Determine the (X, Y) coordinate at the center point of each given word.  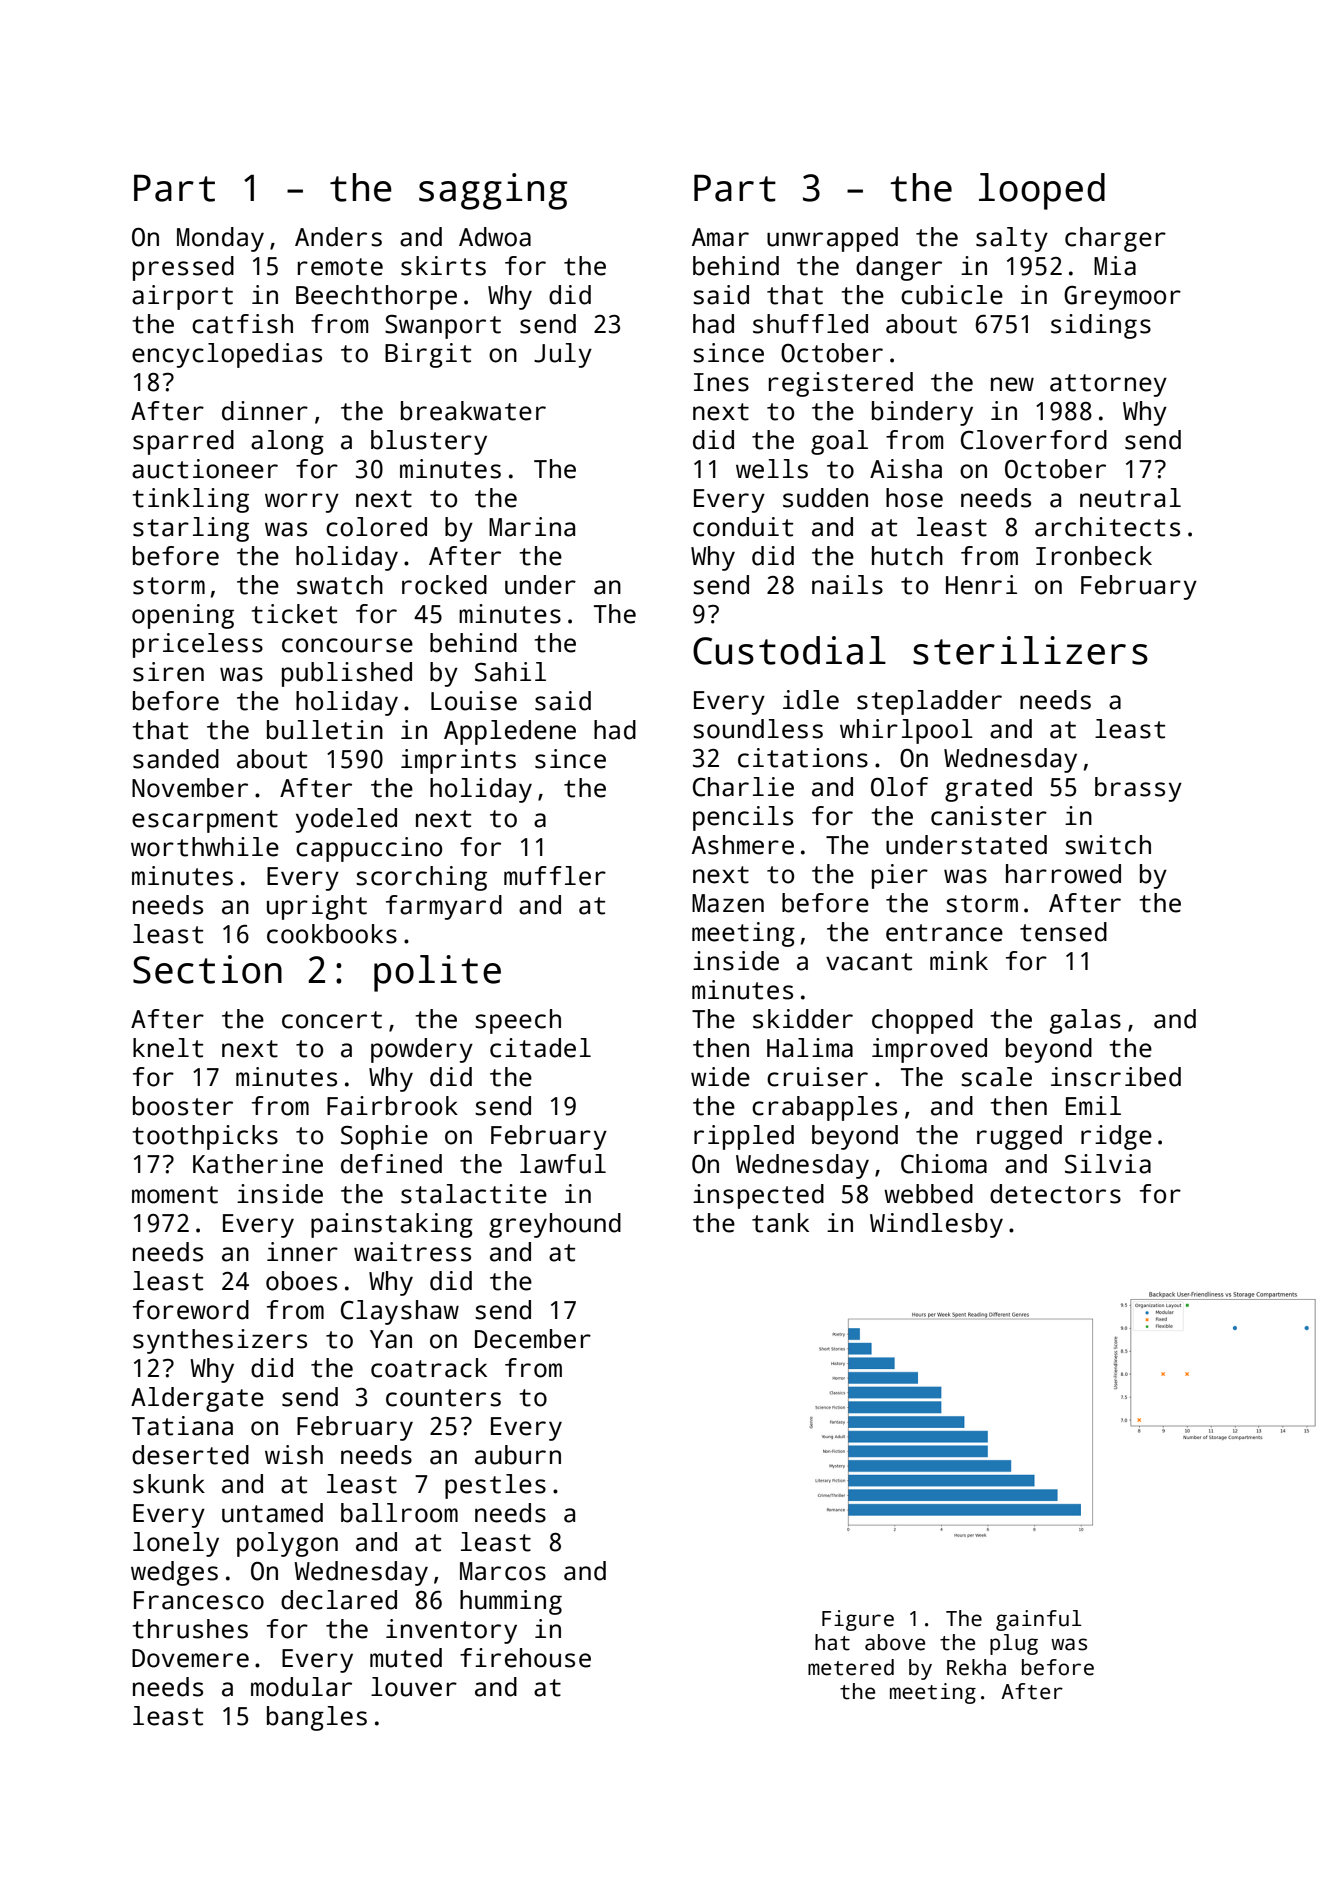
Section (207, 969)
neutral (1130, 498)
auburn (518, 1455)
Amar (720, 237)
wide (720, 1077)
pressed (183, 268)
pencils (743, 818)
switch (1108, 845)
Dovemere (190, 1658)
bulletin (325, 730)
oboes (301, 1281)
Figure (858, 1620)
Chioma (944, 1164)
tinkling (190, 500)
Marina (532, 527)
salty (1012, 239)
